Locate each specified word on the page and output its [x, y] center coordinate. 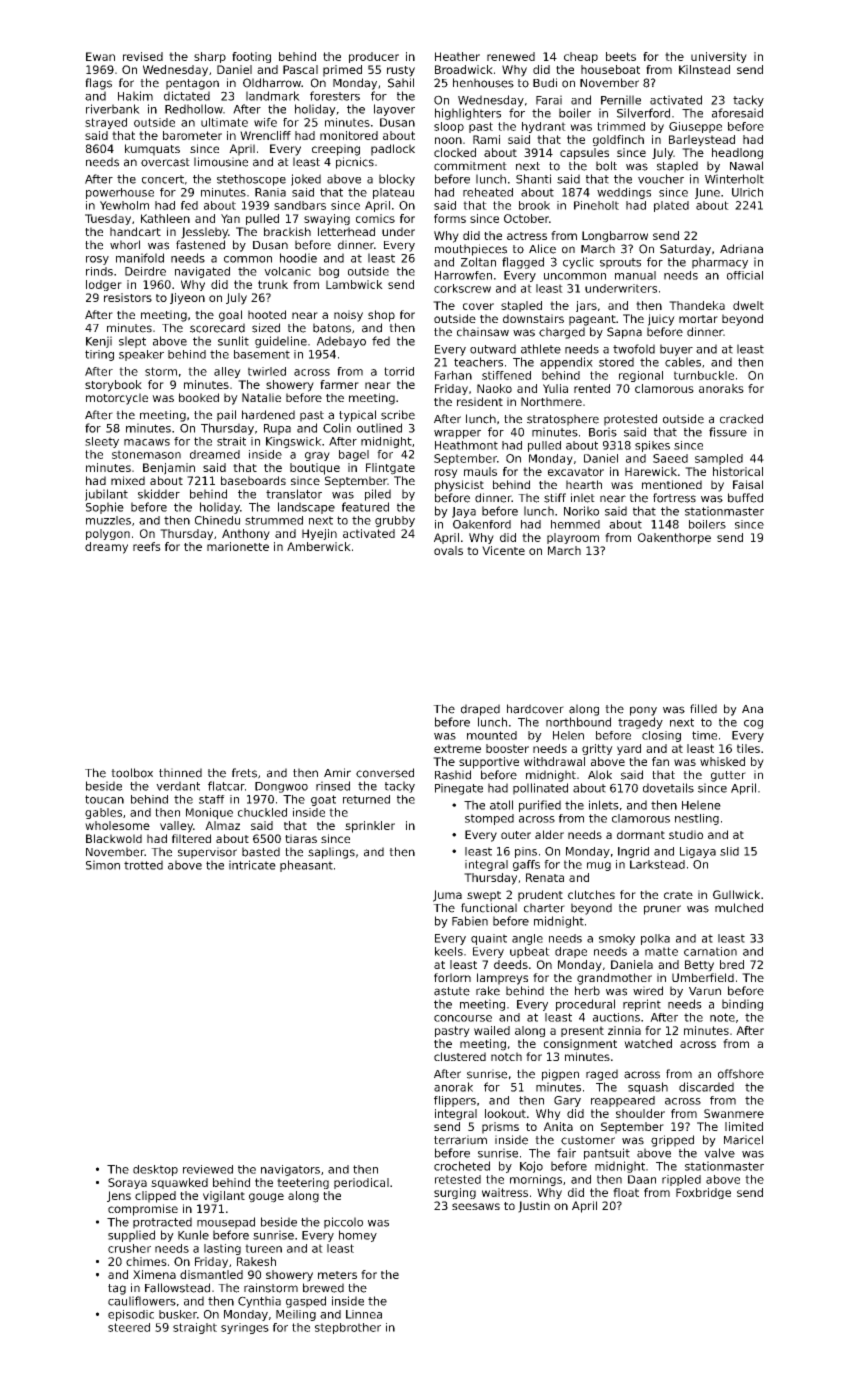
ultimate [224, 122]
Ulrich [747, 192]
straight [195, 1328]
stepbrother [348, 1328]
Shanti [533, 179]
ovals [448, 550]
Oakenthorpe [674, 538]
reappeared [623, 1101]
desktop [155, 1170]
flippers [455, 1101]
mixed [128, 480]
